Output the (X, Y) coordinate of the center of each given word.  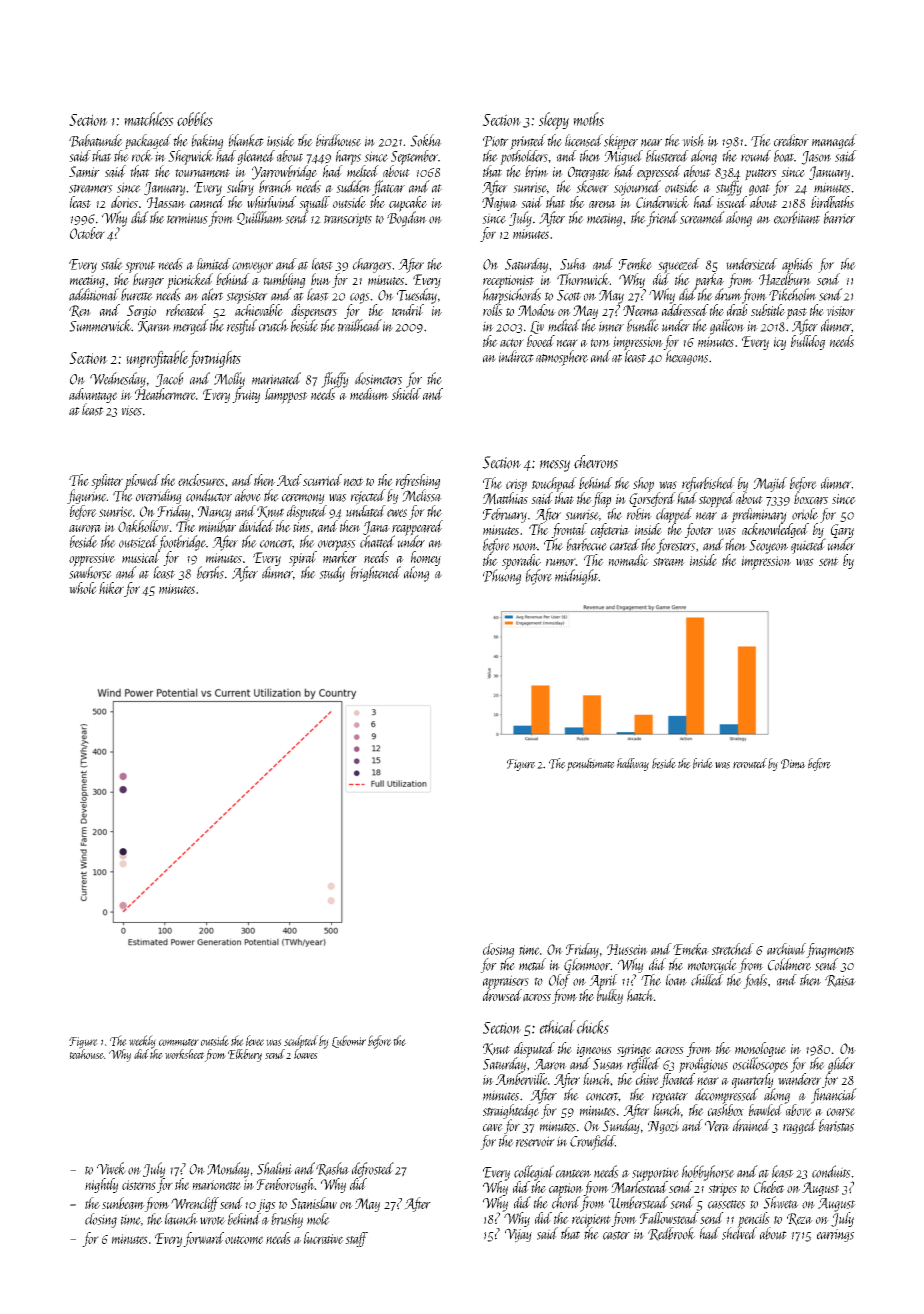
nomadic (628, 560)
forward (203, 1239)
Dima (793, 764)
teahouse (87, 1054)
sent (829, 561)
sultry (240, 188)
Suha (573, 264)
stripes (722, 1190)
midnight (576, 577)
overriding (159, 496)
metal (532, 964)
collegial (534, 1173)
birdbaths (832, 202)
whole (83, 588)
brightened (376, 574)
